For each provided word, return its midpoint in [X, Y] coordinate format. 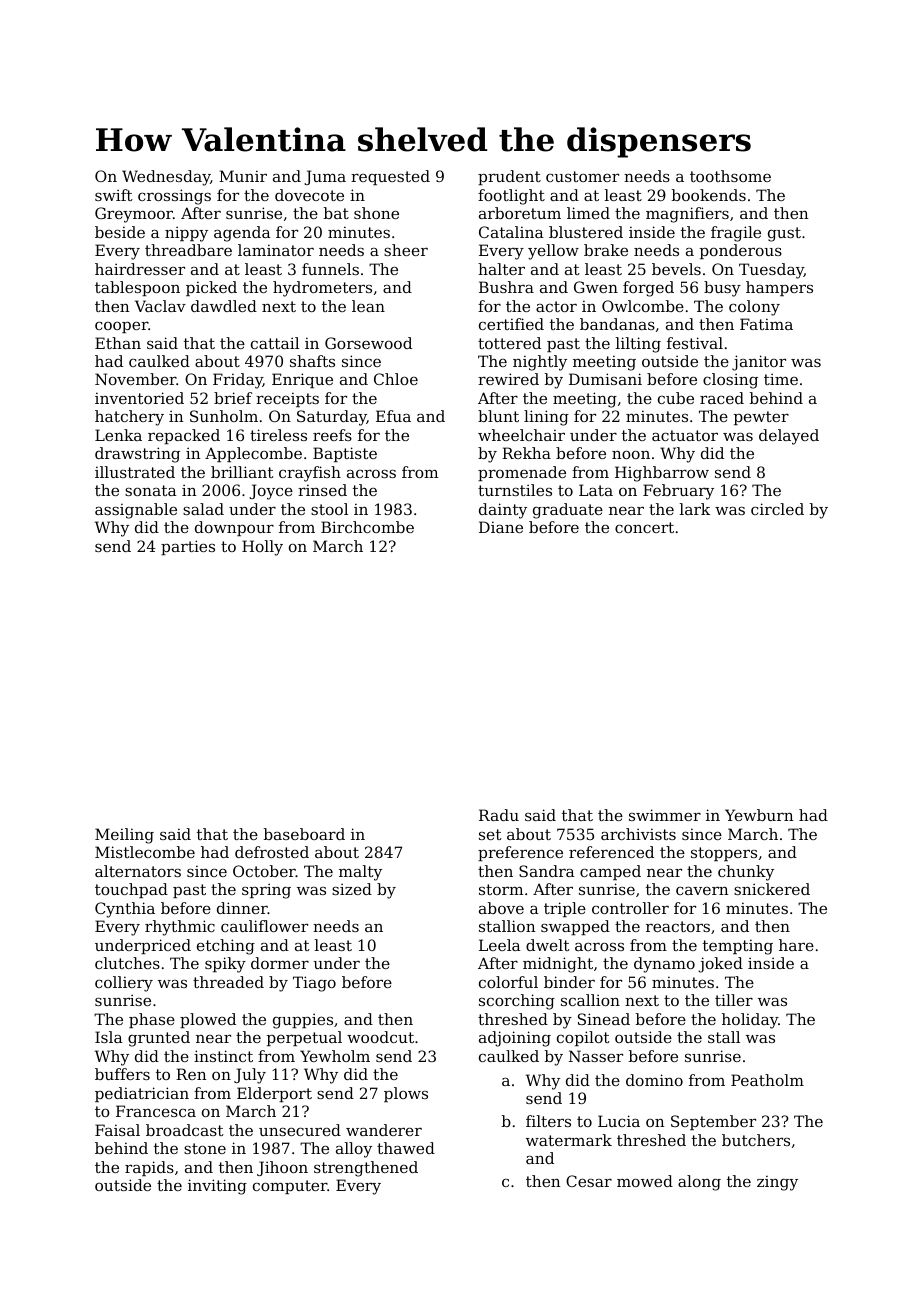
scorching [517, 1002]
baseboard [304, 834]
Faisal [117, 1130]
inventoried [139, 398]
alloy [354, 1150]
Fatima [766, 324]
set [490, 834]
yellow [553, 252]
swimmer [665, 815]
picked [211, 288]
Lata [596, 490]
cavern [702, 890]
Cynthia [125, 910]
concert [644, 527]
